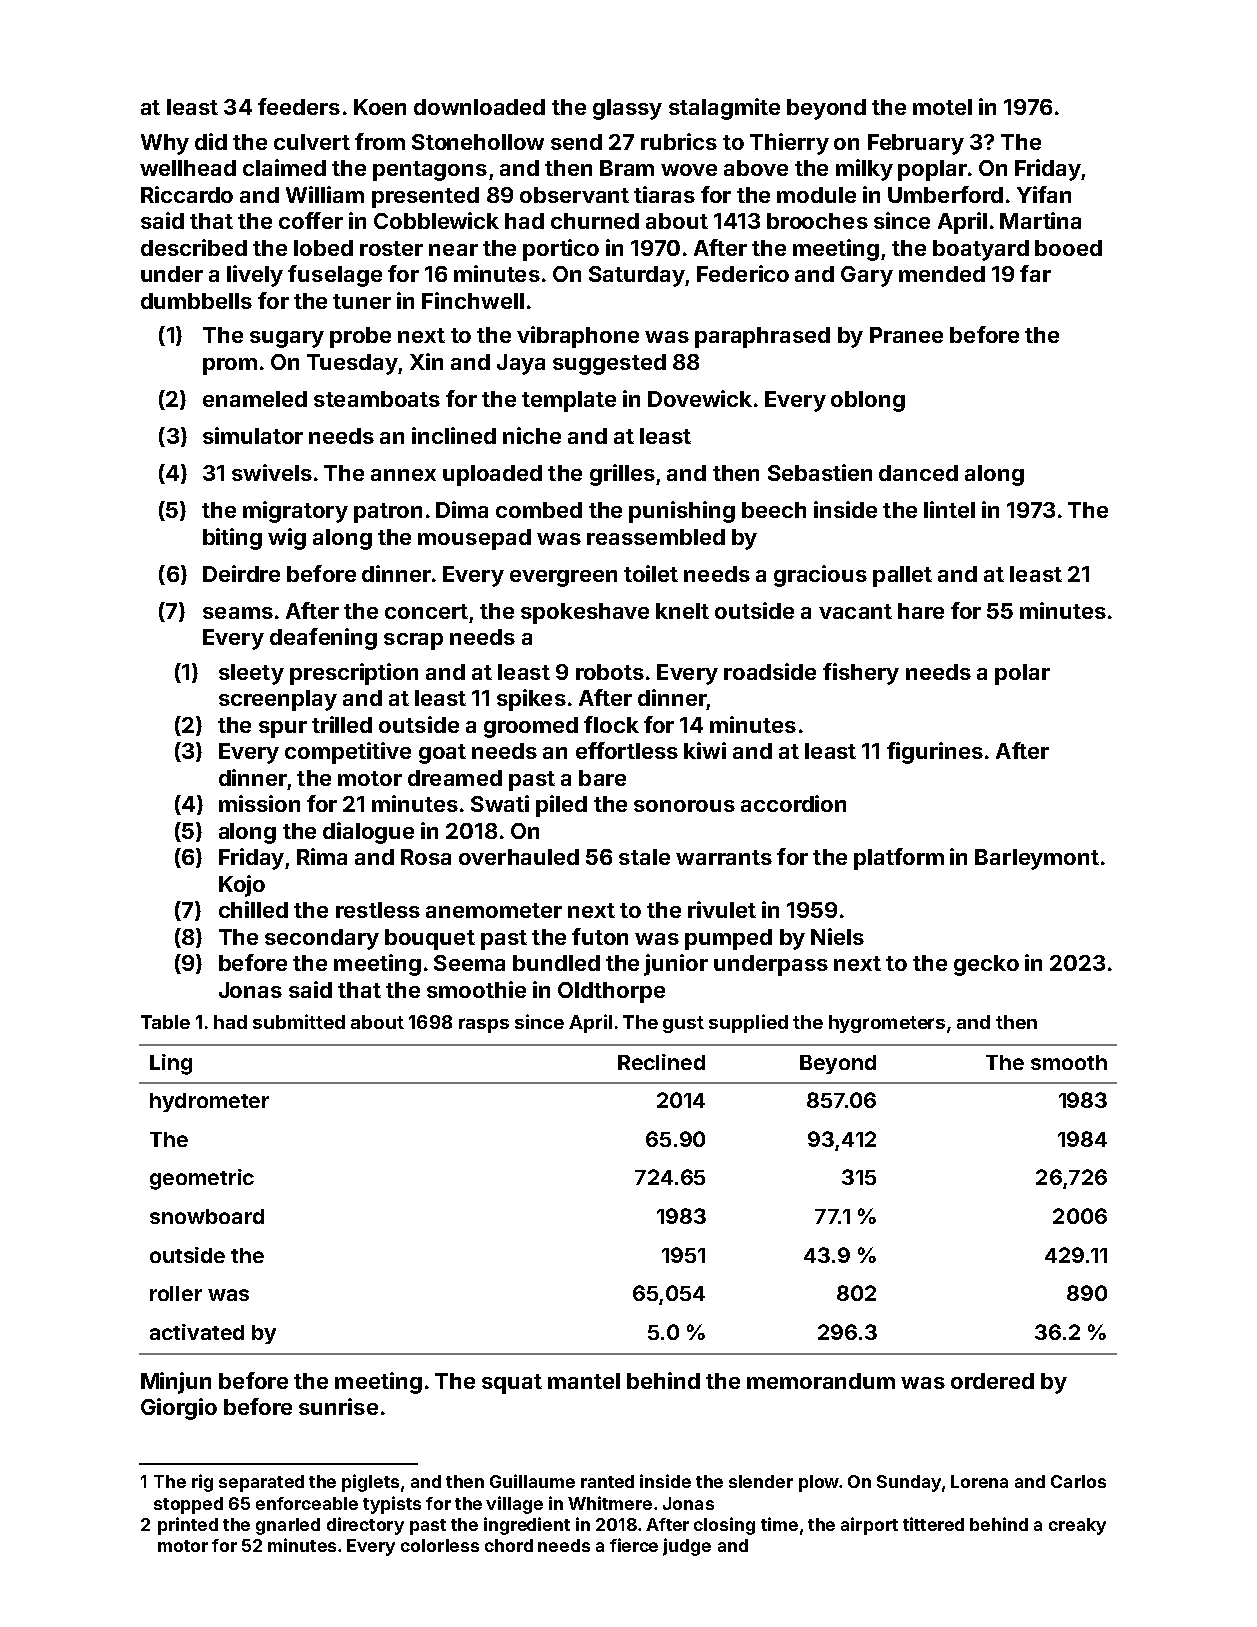 This screenshot has height=1627, width=1257. Describe the element at coordinates (887, 1024) in the screenshot. I see `hygrometers` at that location.
